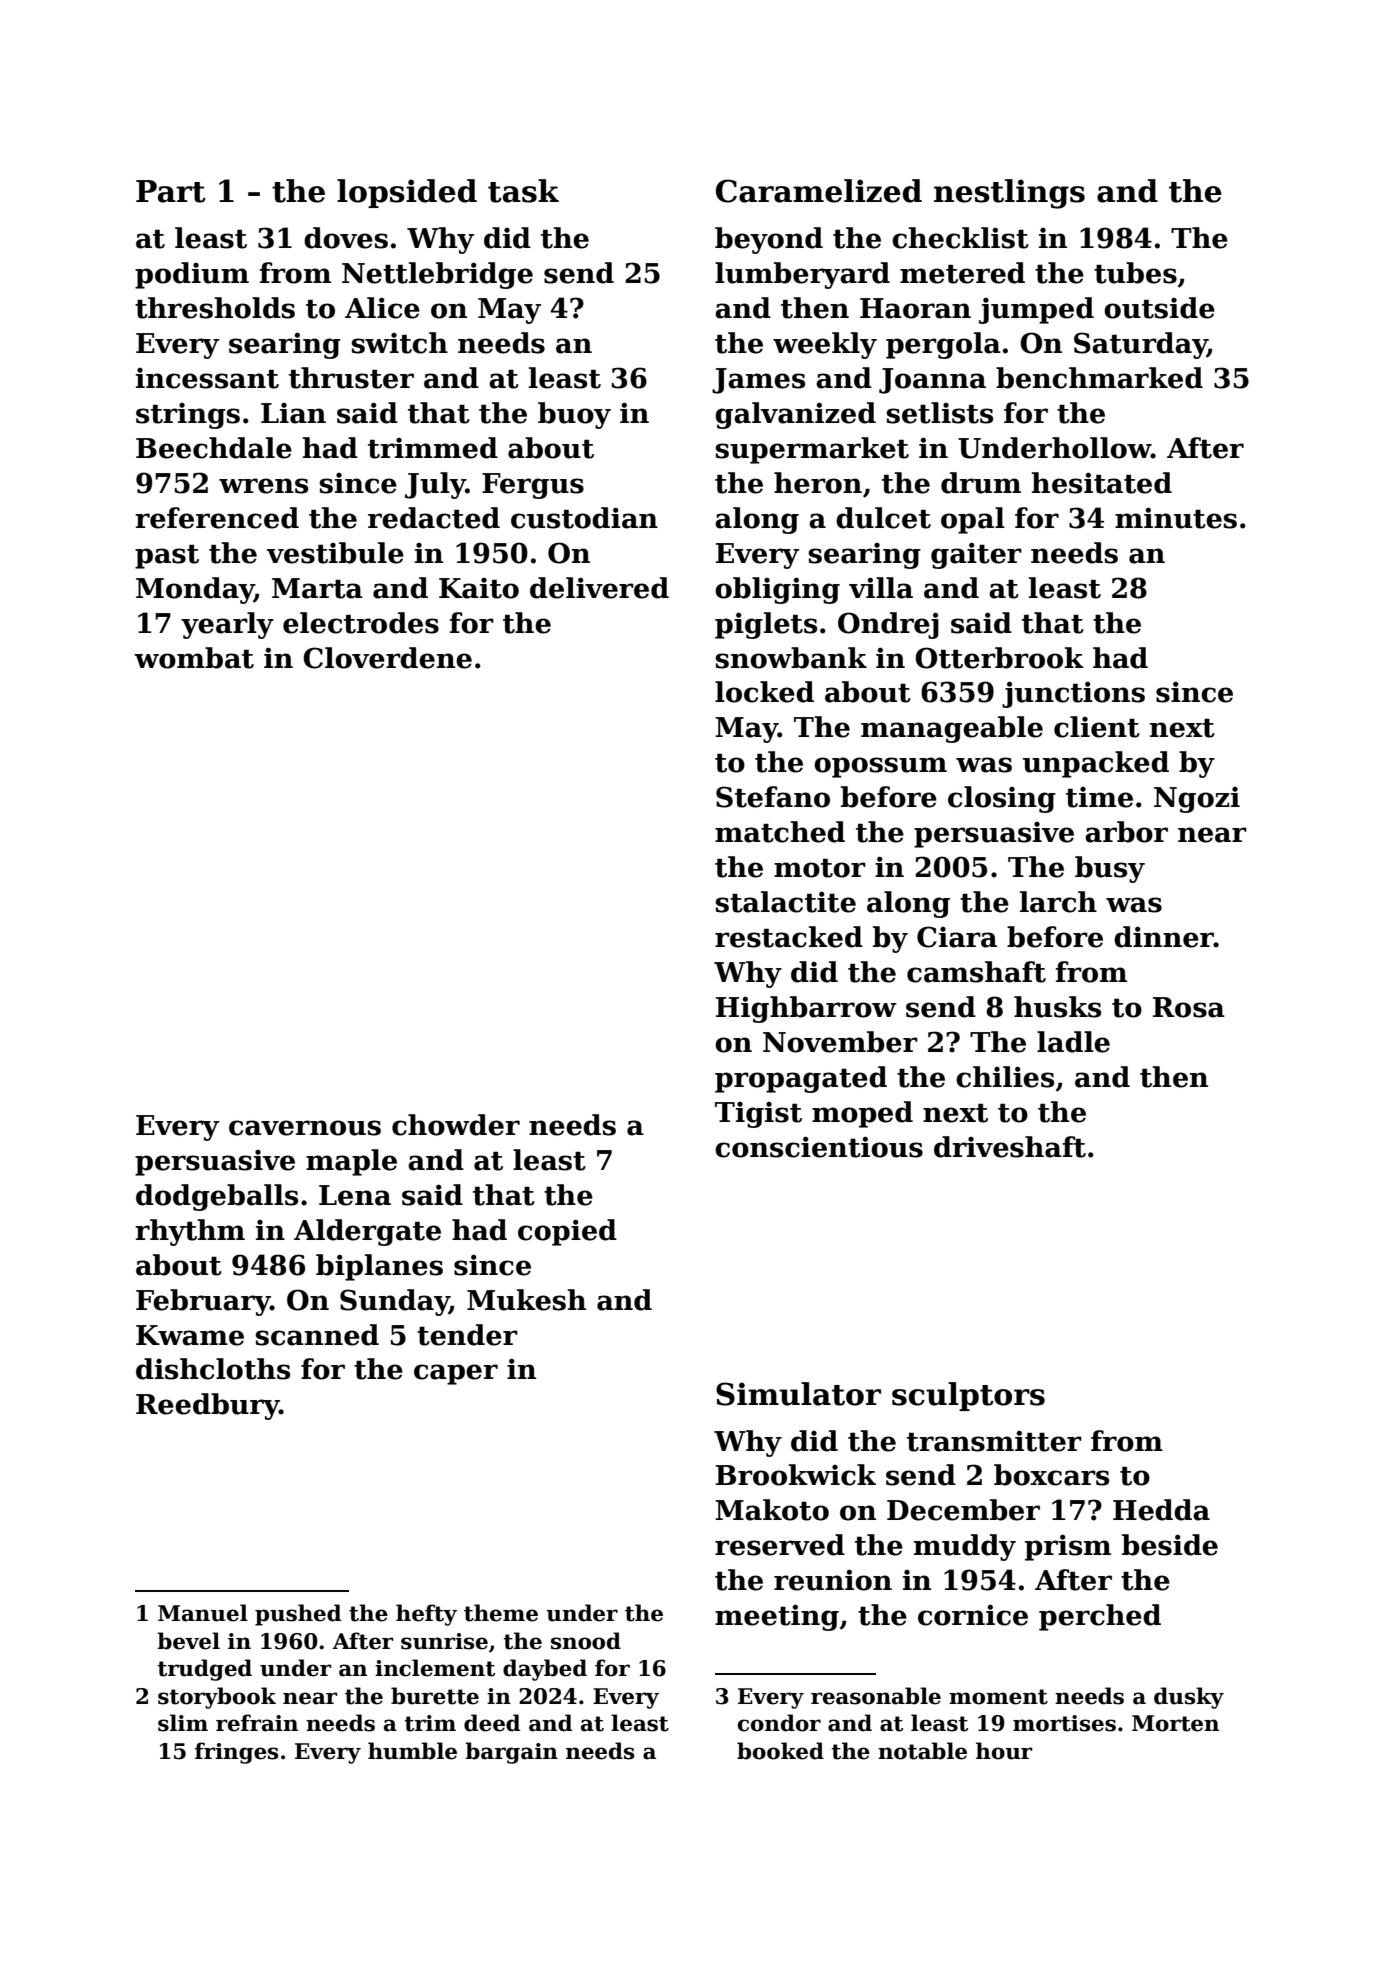 The width and height of the page is (1386, 1969). Describe the element at coordinates (789, 937) in the page. I see `restacked` at that location.
